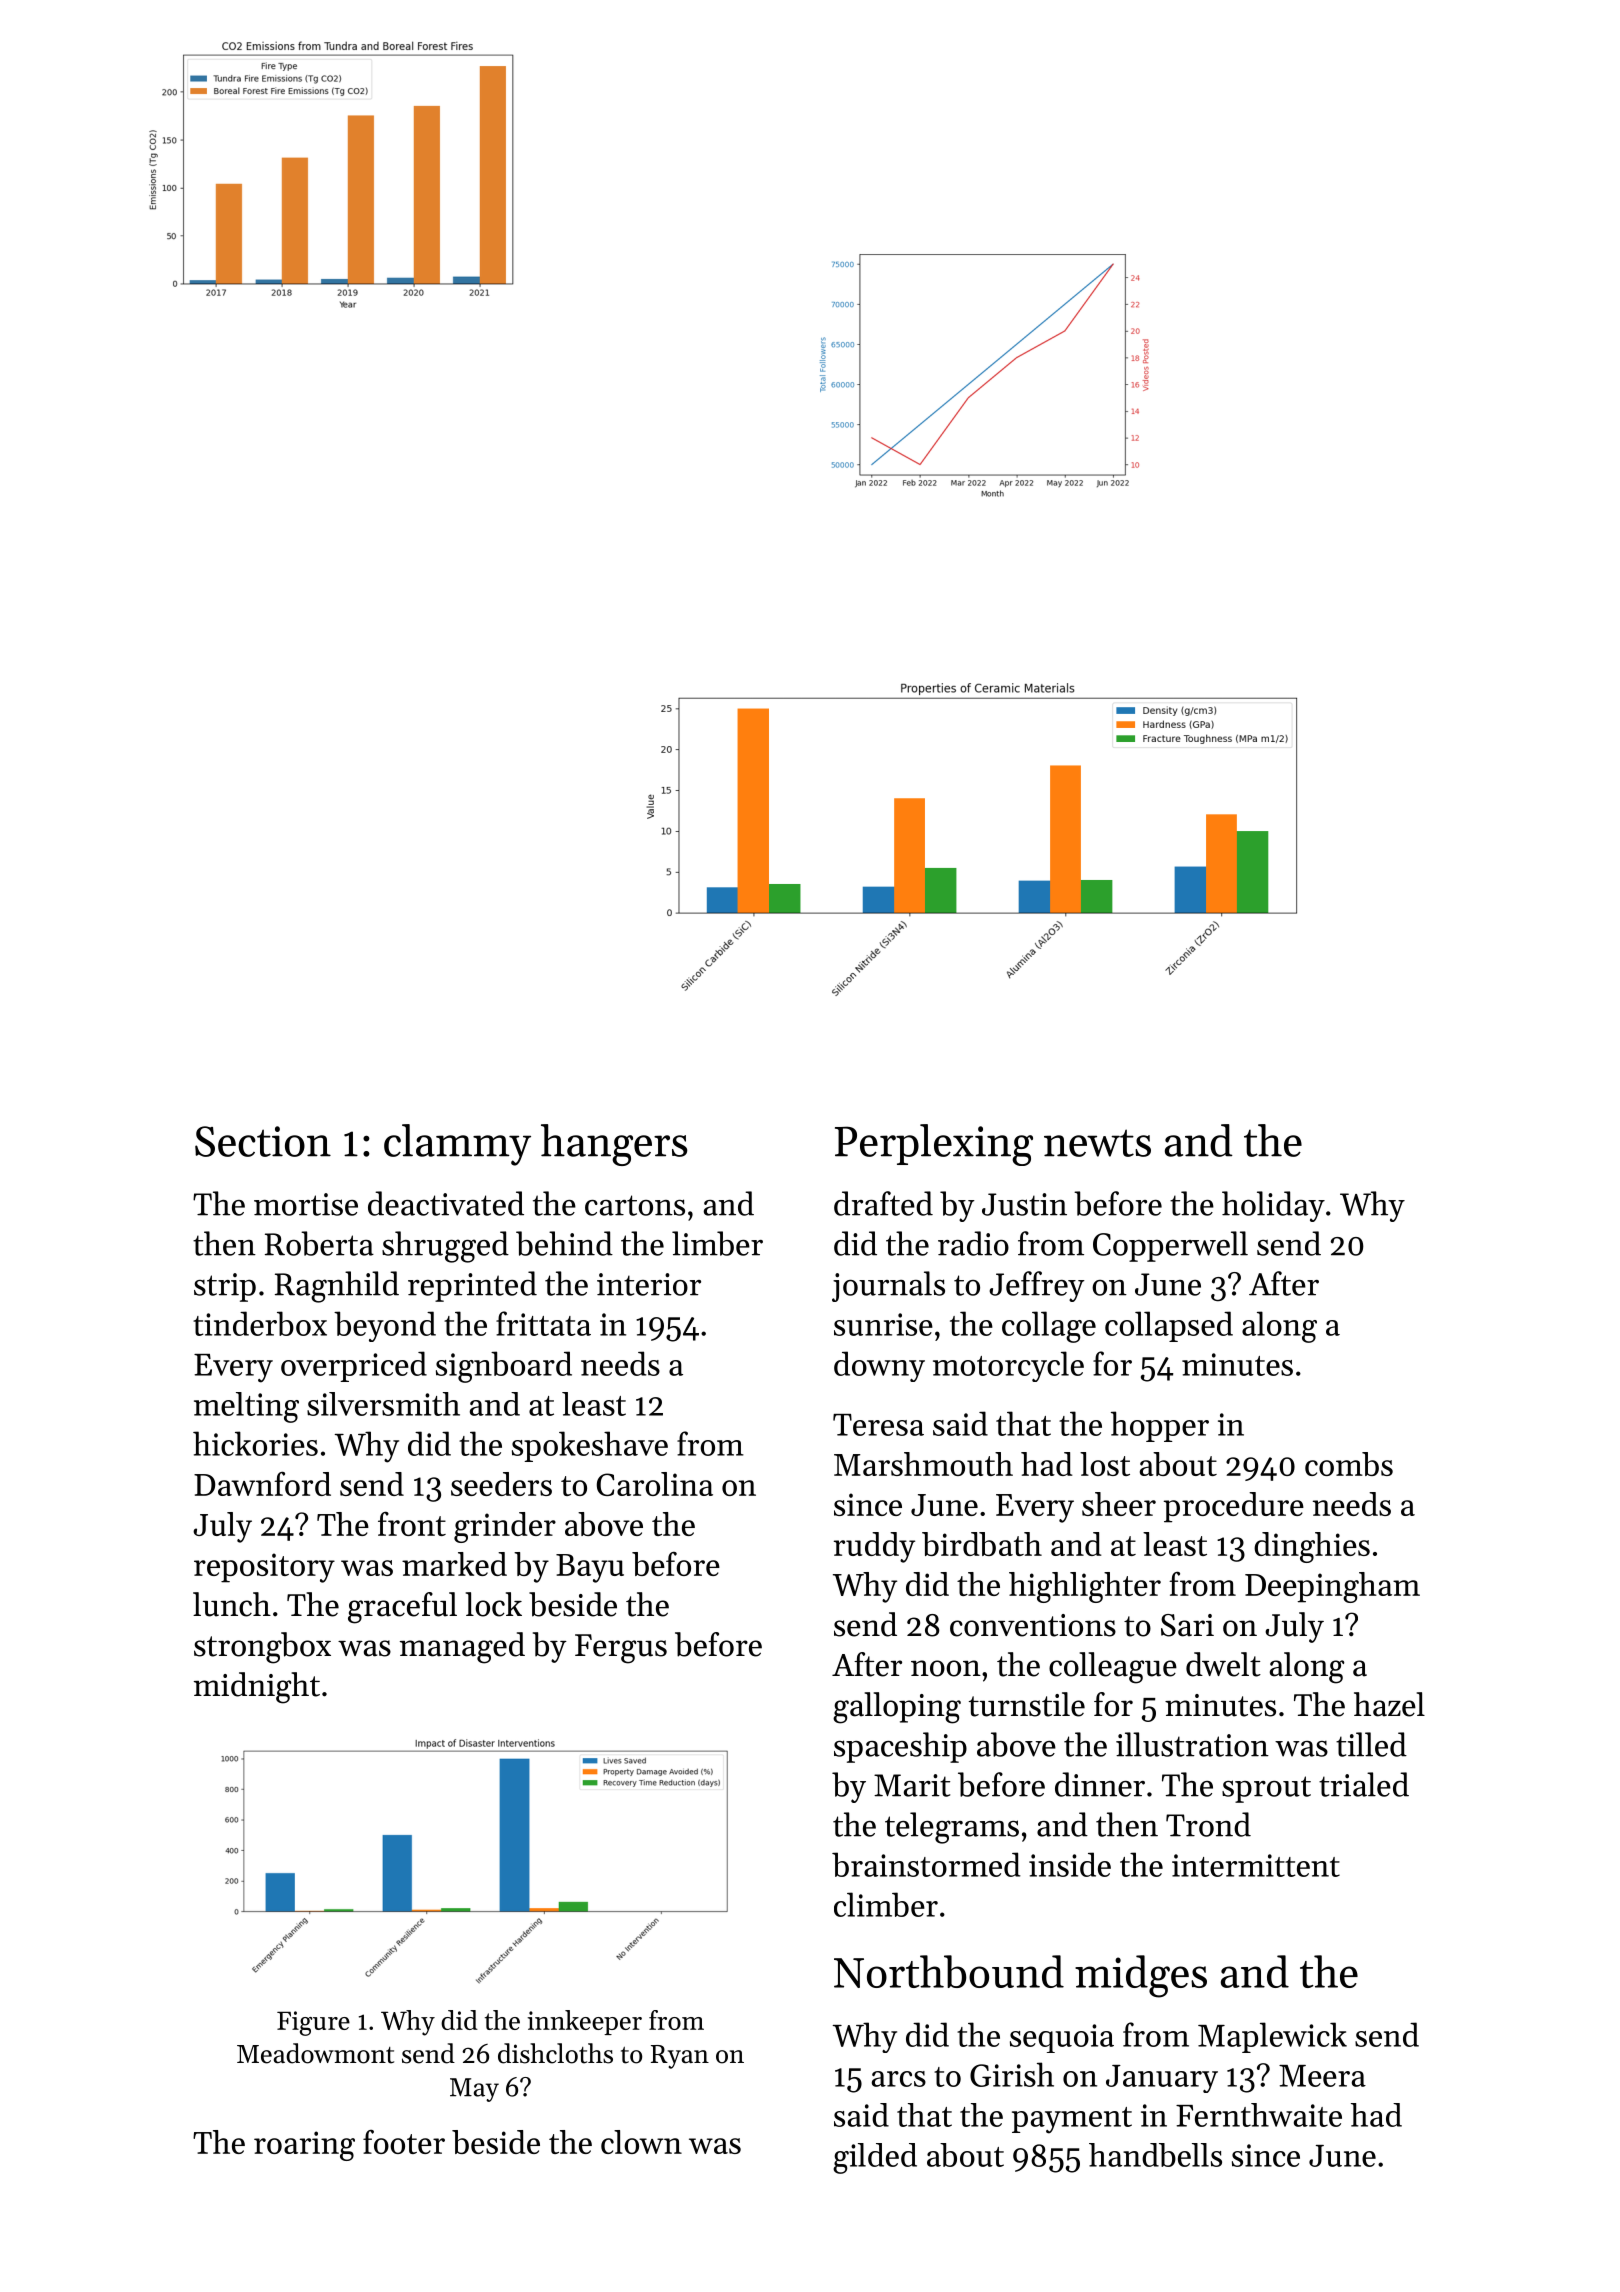 The width and height of the document is (1620, 2292). Describe the element at coordinates (306, 1204) in the document. I see `mortise` at that location.
